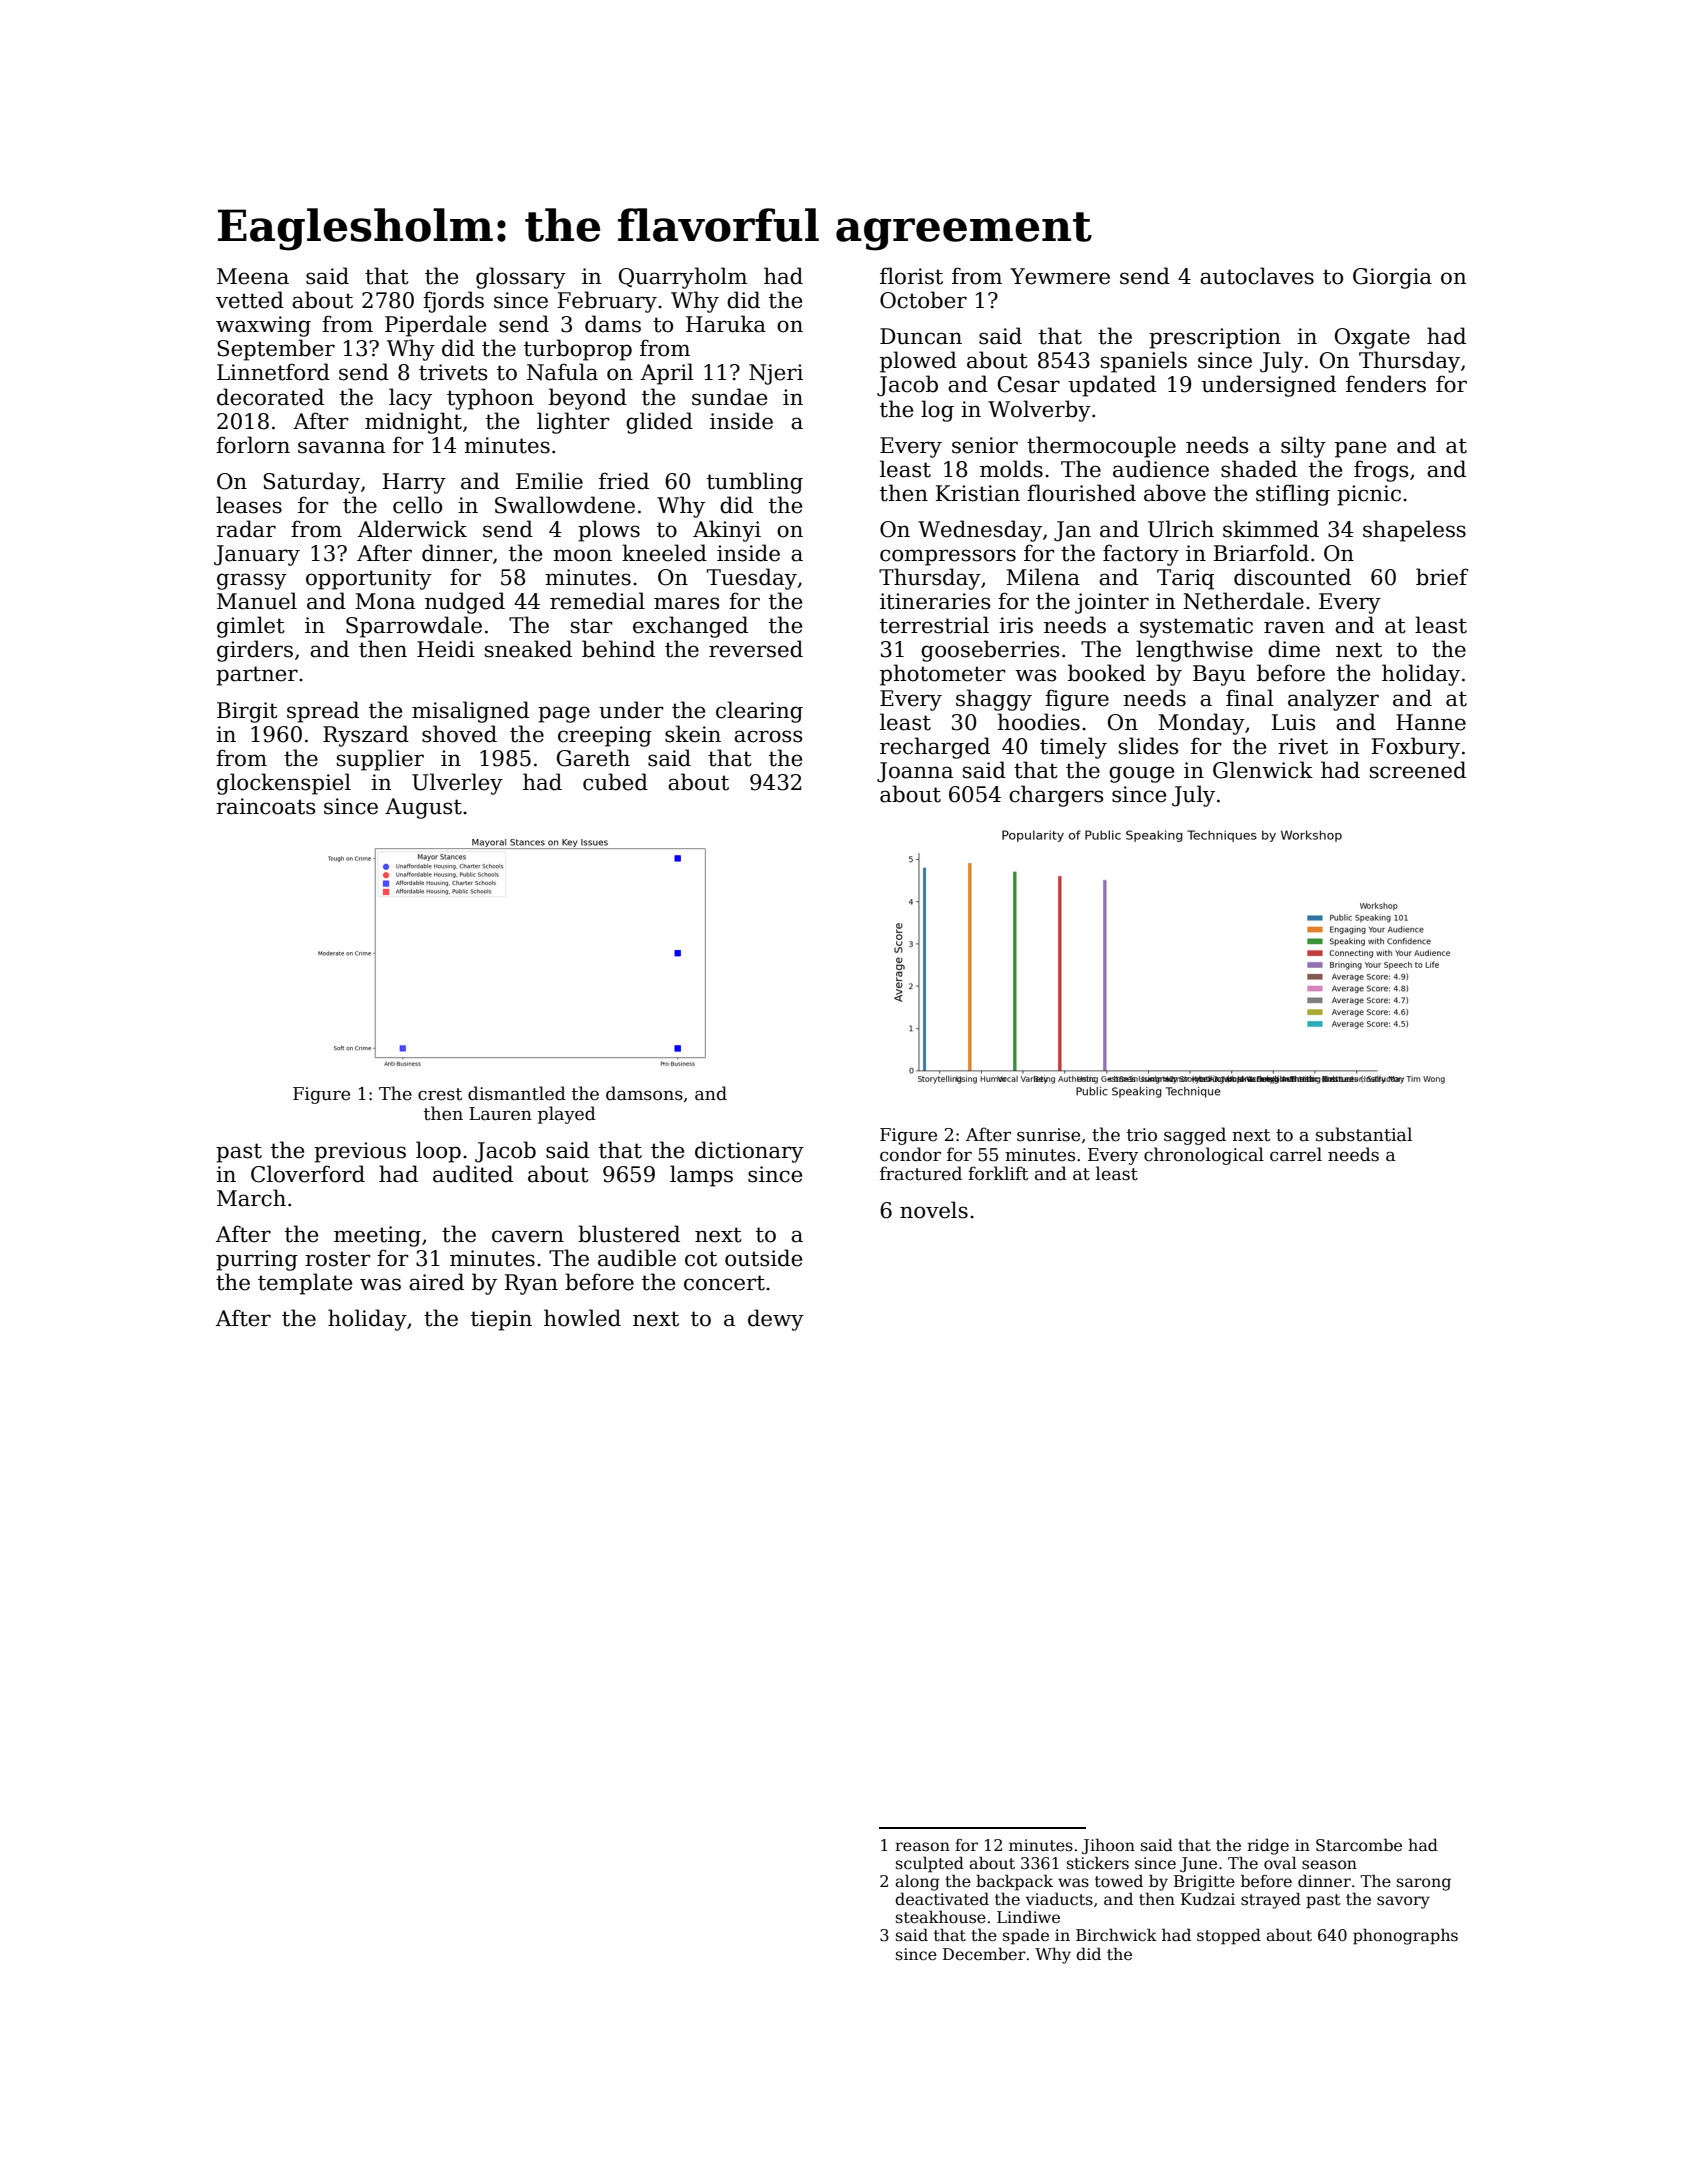 This image has width=1683, height=2178. I want to click on midnight, so click(413, 423).
